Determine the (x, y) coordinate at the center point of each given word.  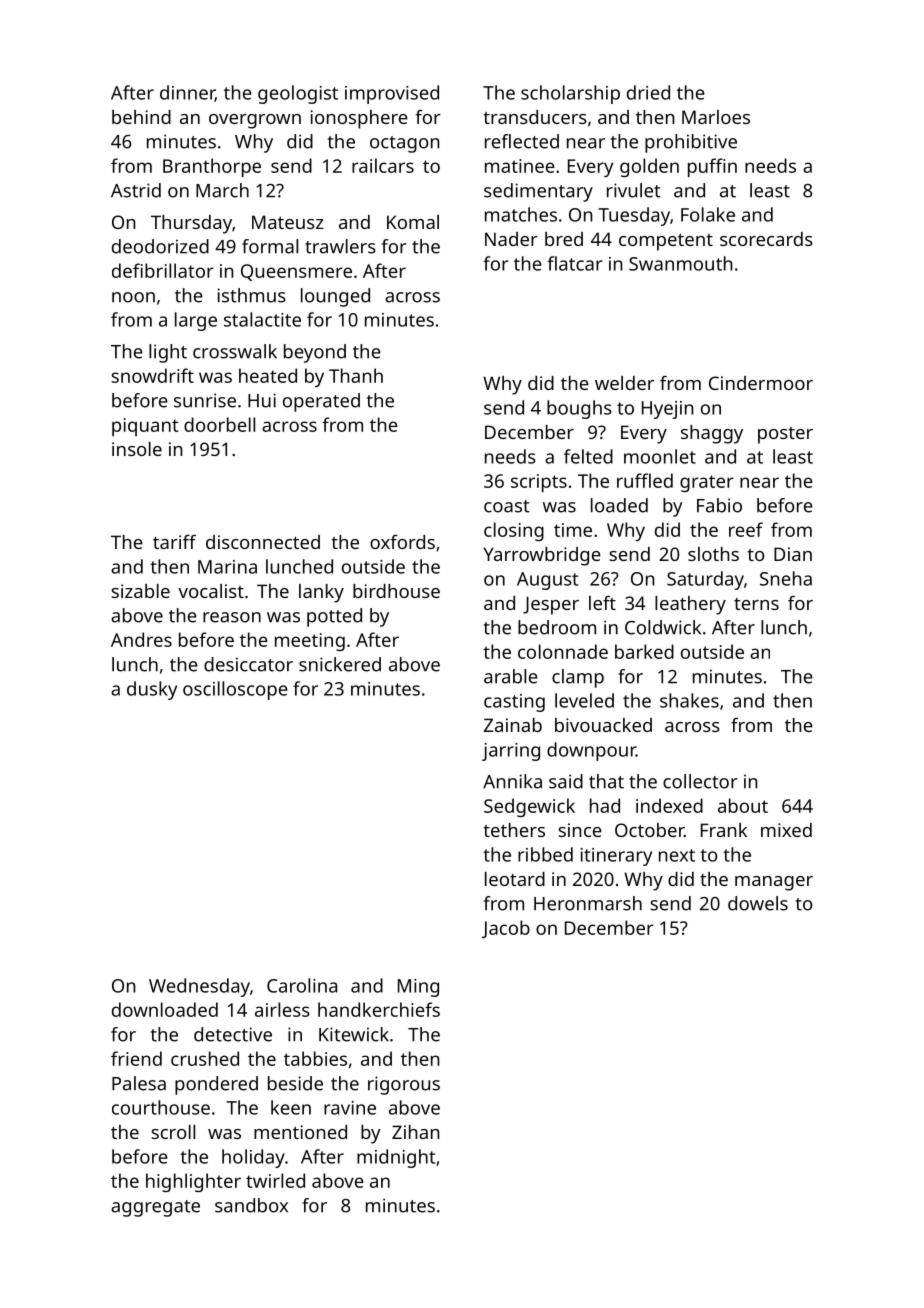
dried (648, 92)
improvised (392, 94)
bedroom (557, 627)
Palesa (139, 1083)
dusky (152, 690)
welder (624, 383)
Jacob (506, 929)
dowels (758, 903)
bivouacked (603, 725)
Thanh (356, 375)
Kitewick (354, 1034)
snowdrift (152, 375)
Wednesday (199, 987)
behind (141, 117)
